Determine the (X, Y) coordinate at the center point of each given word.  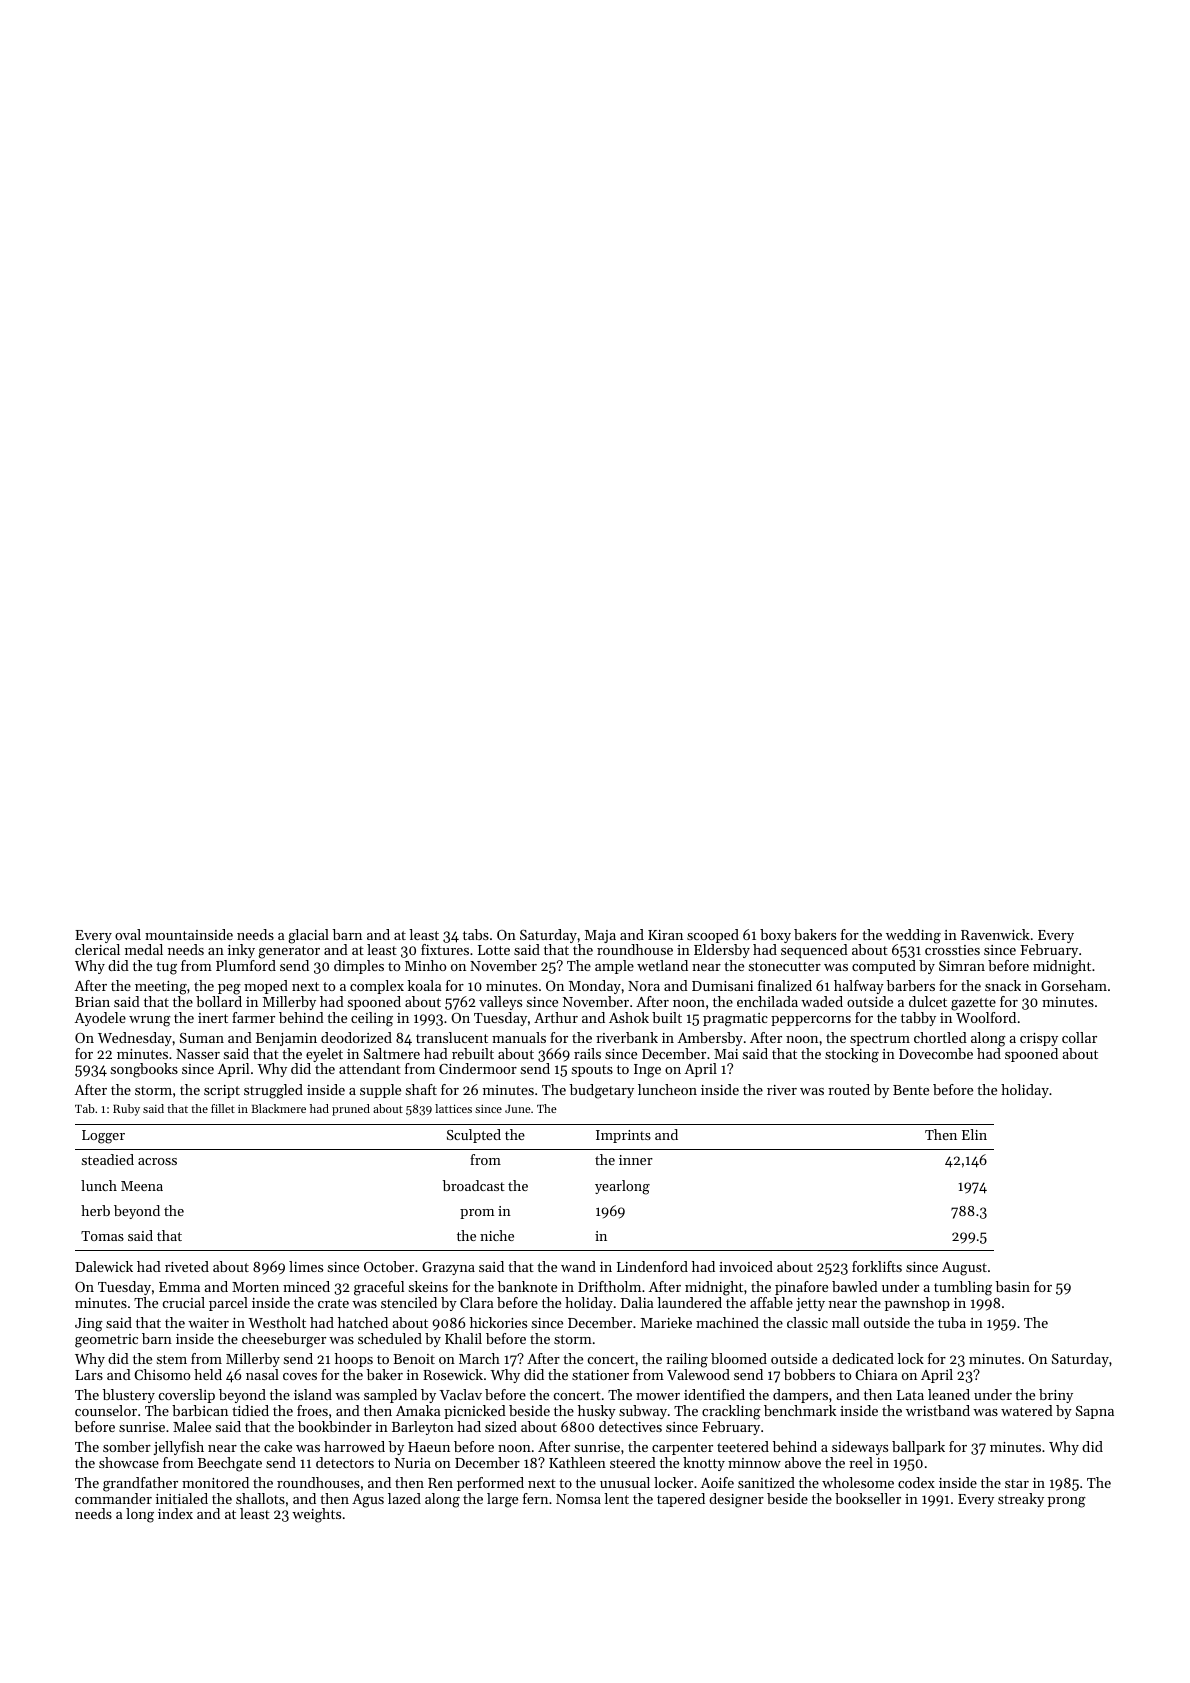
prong (1067, 1502)
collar (1079, 1037)
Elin (974, 1134)
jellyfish (178, 1448)
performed (490, 1484)
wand (578, 1266)
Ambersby (710, 1039)
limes (306, 1266)
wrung (150, 1021)
